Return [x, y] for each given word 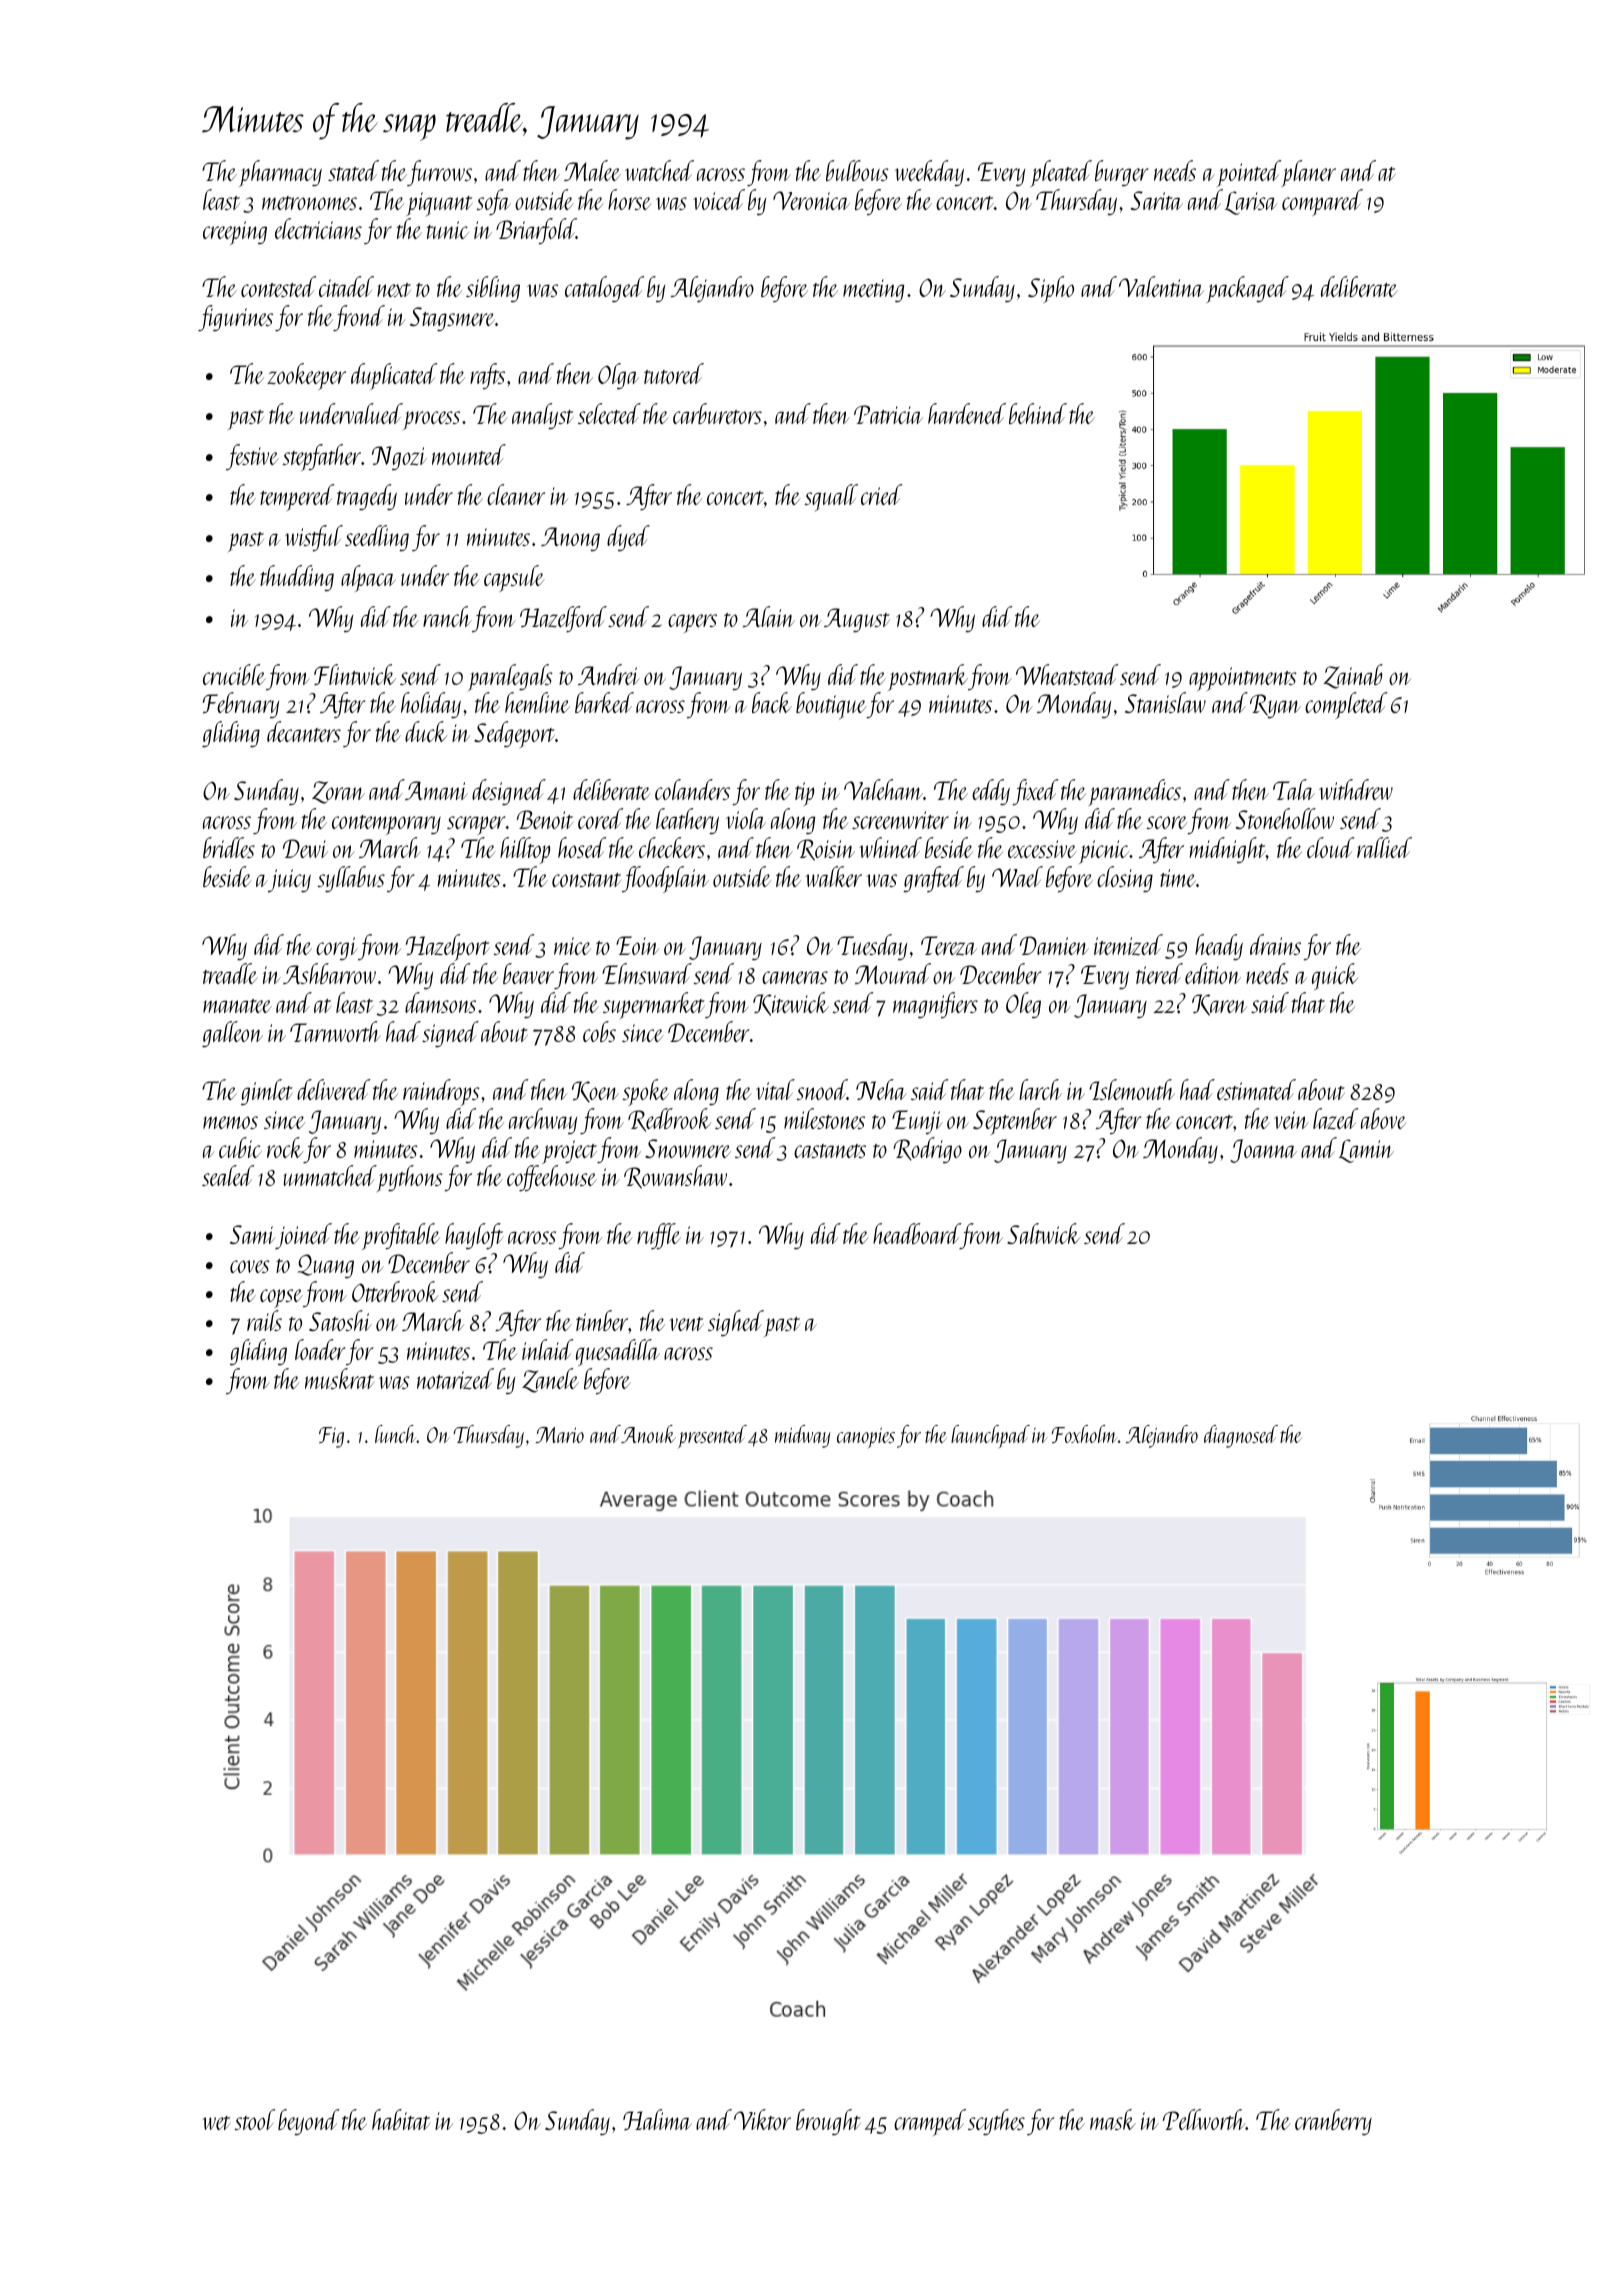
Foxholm [1084, 1434]
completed [1346, 705]
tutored [674, 373]
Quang [325, 1266]
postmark [928, 677]
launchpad [990, 1437]
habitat [401, 2119]
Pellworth [1204, 2119]
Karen [1219, 1005]
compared [1322, 202]
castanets [830, 1151]
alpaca [368, 578]
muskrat [339, 1378]
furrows [439, 173]
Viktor [762, 2119]
